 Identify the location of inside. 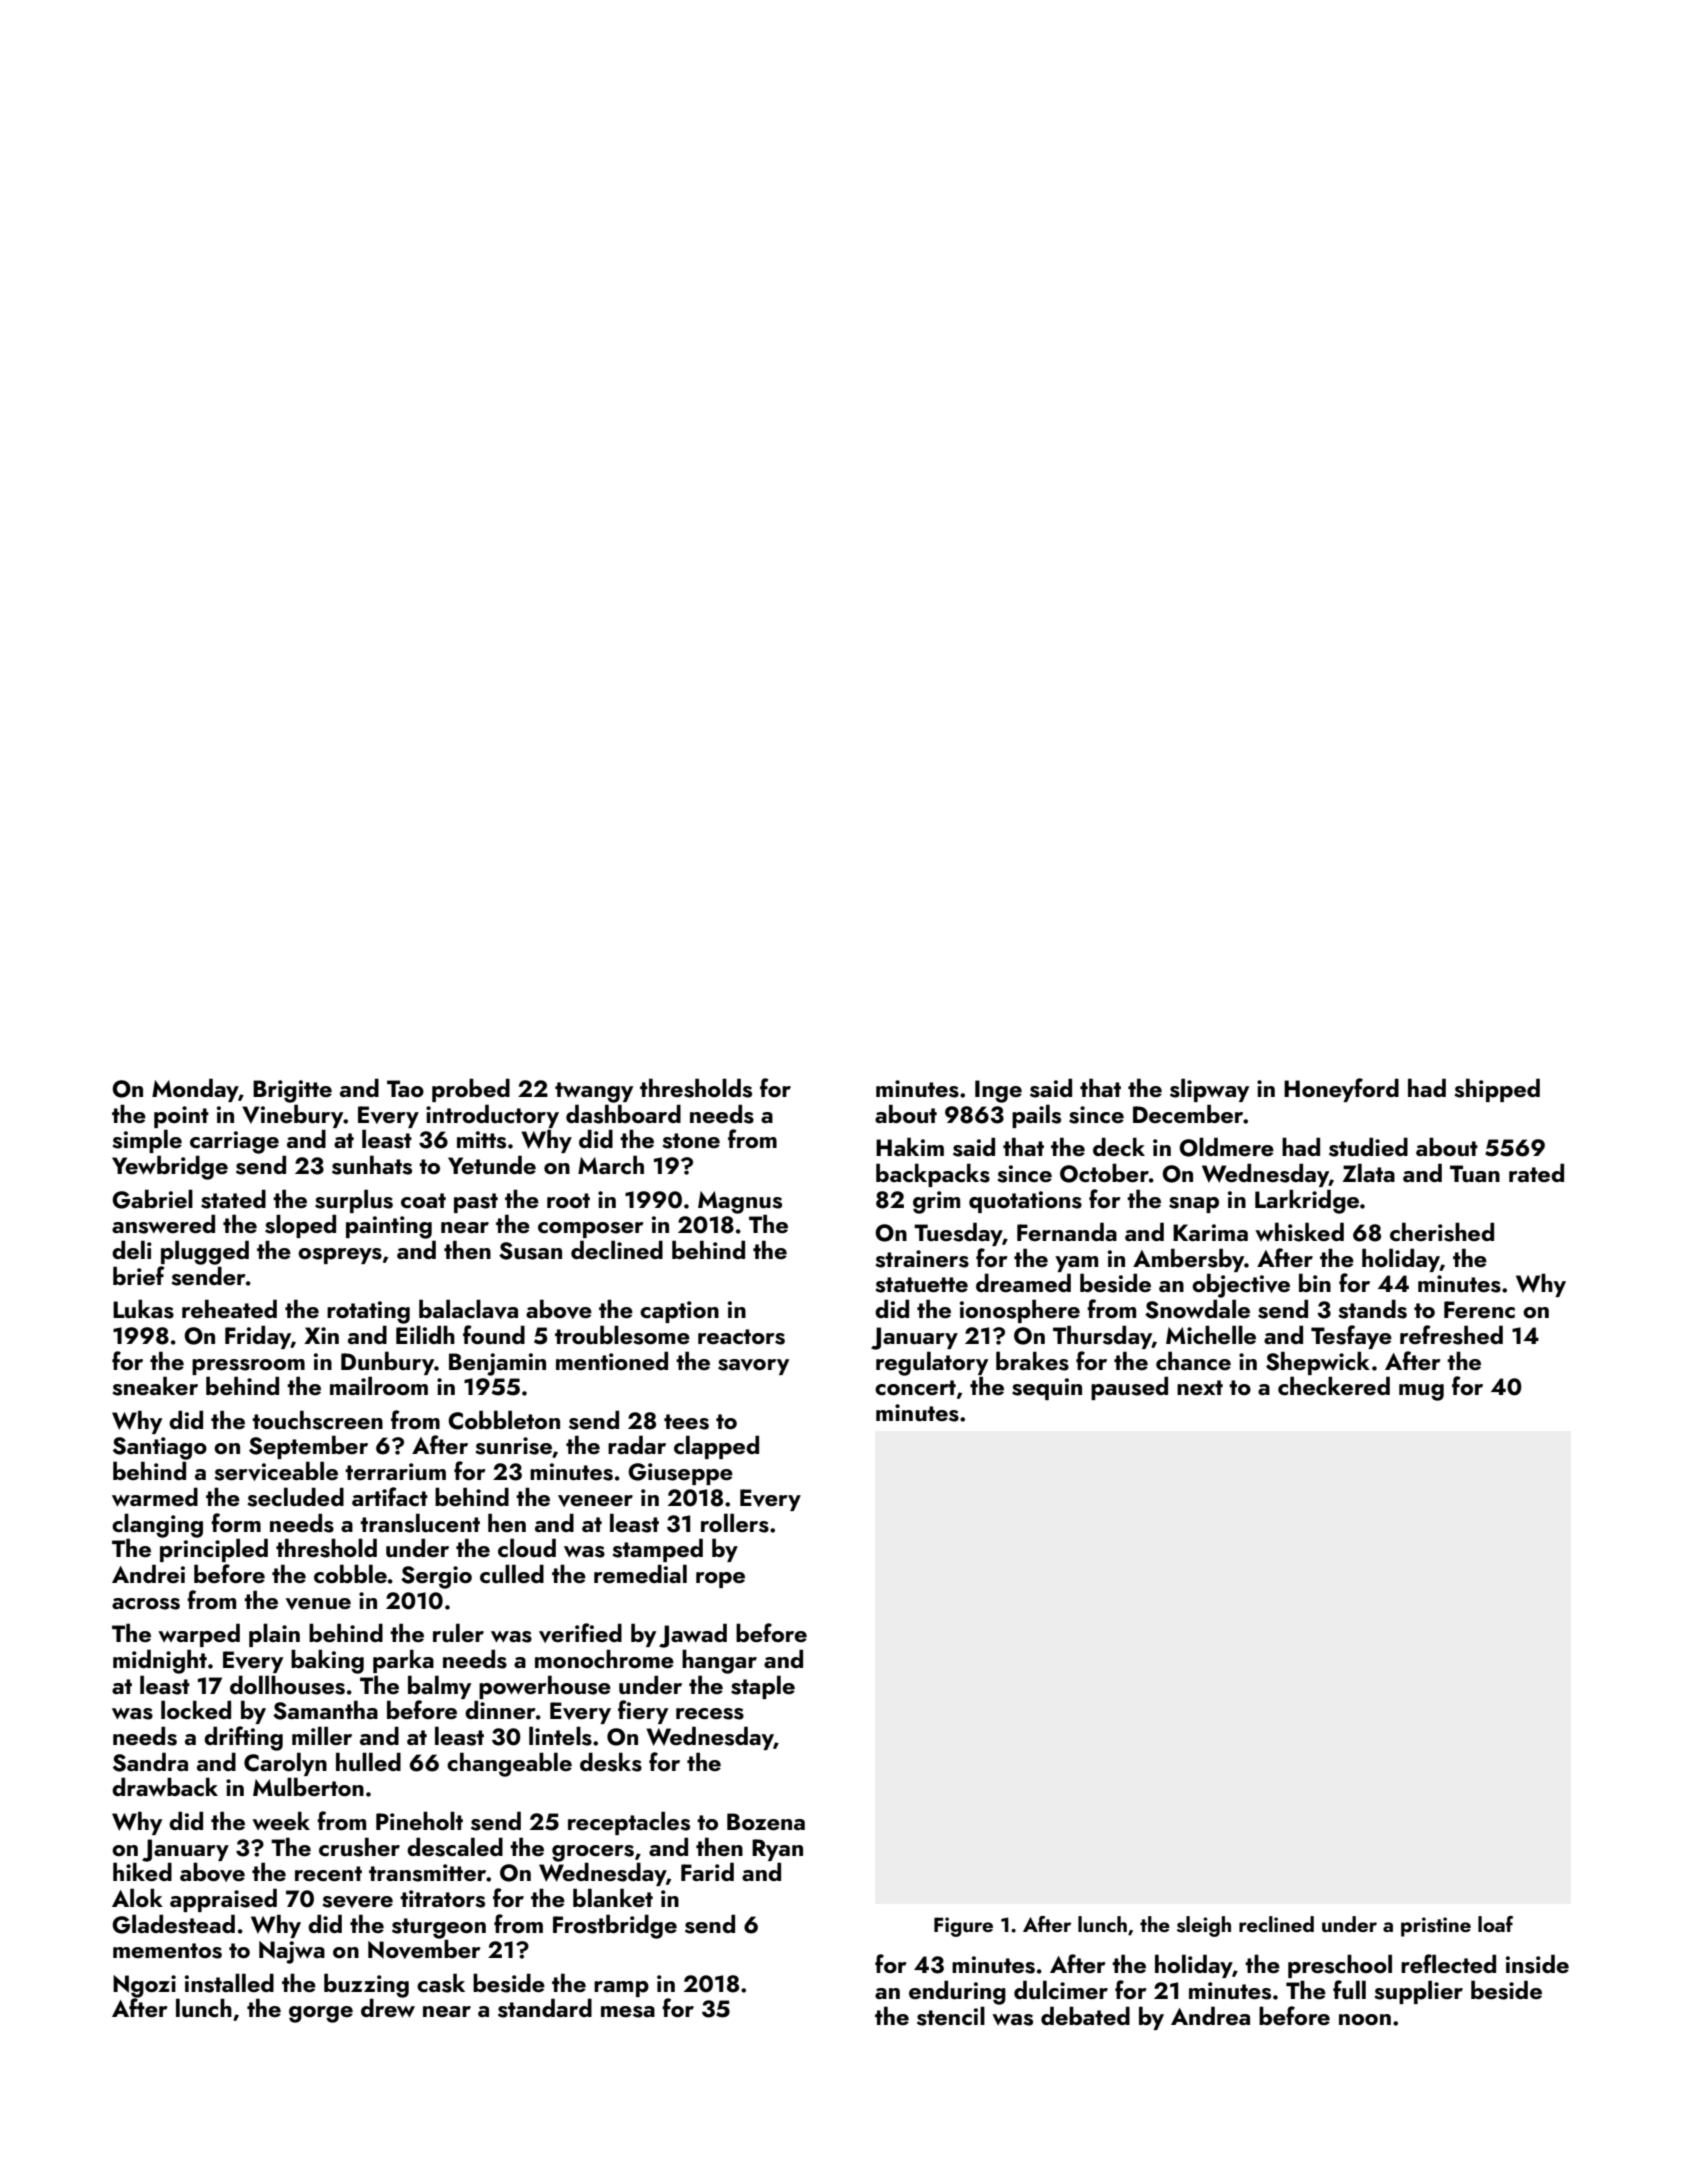
(1537, 1964).
